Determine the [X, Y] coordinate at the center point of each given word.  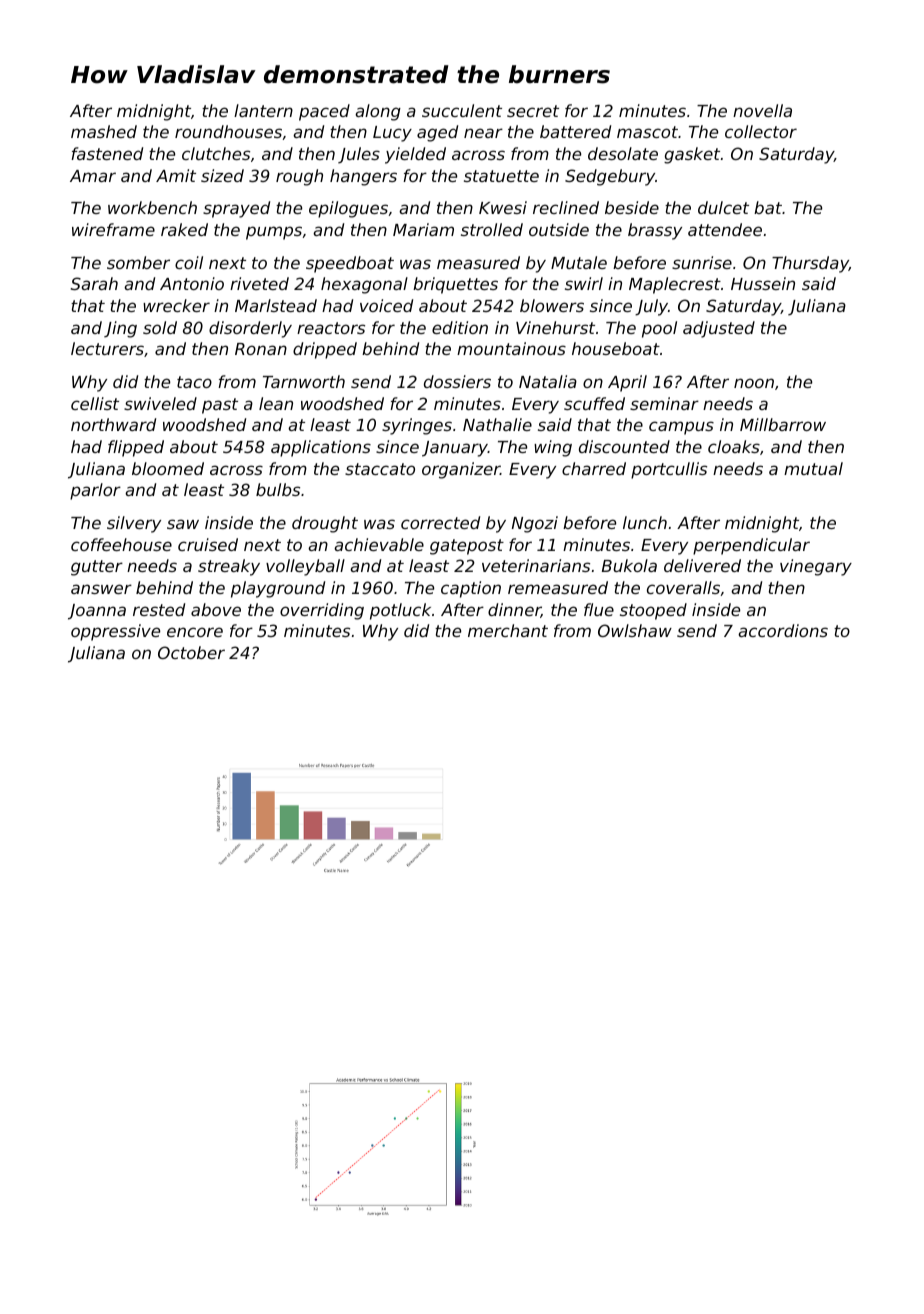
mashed [104, 131]
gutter [97, 568]
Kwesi [503, 207]
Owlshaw [635, 630]
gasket [692, 155]
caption [471, 589]
